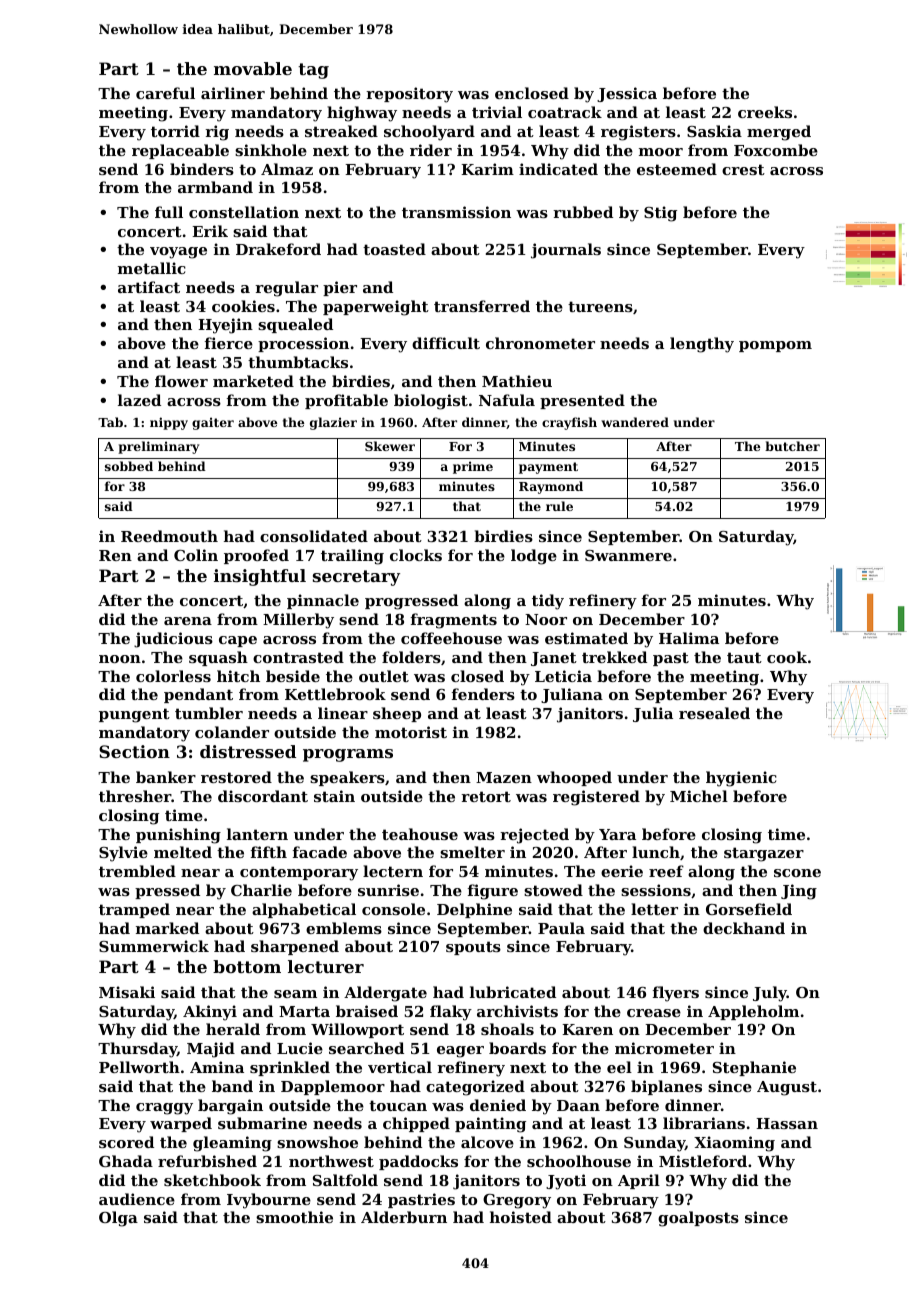 The image size is (924, 1308). I want to click on registers, so click(638, 133).
